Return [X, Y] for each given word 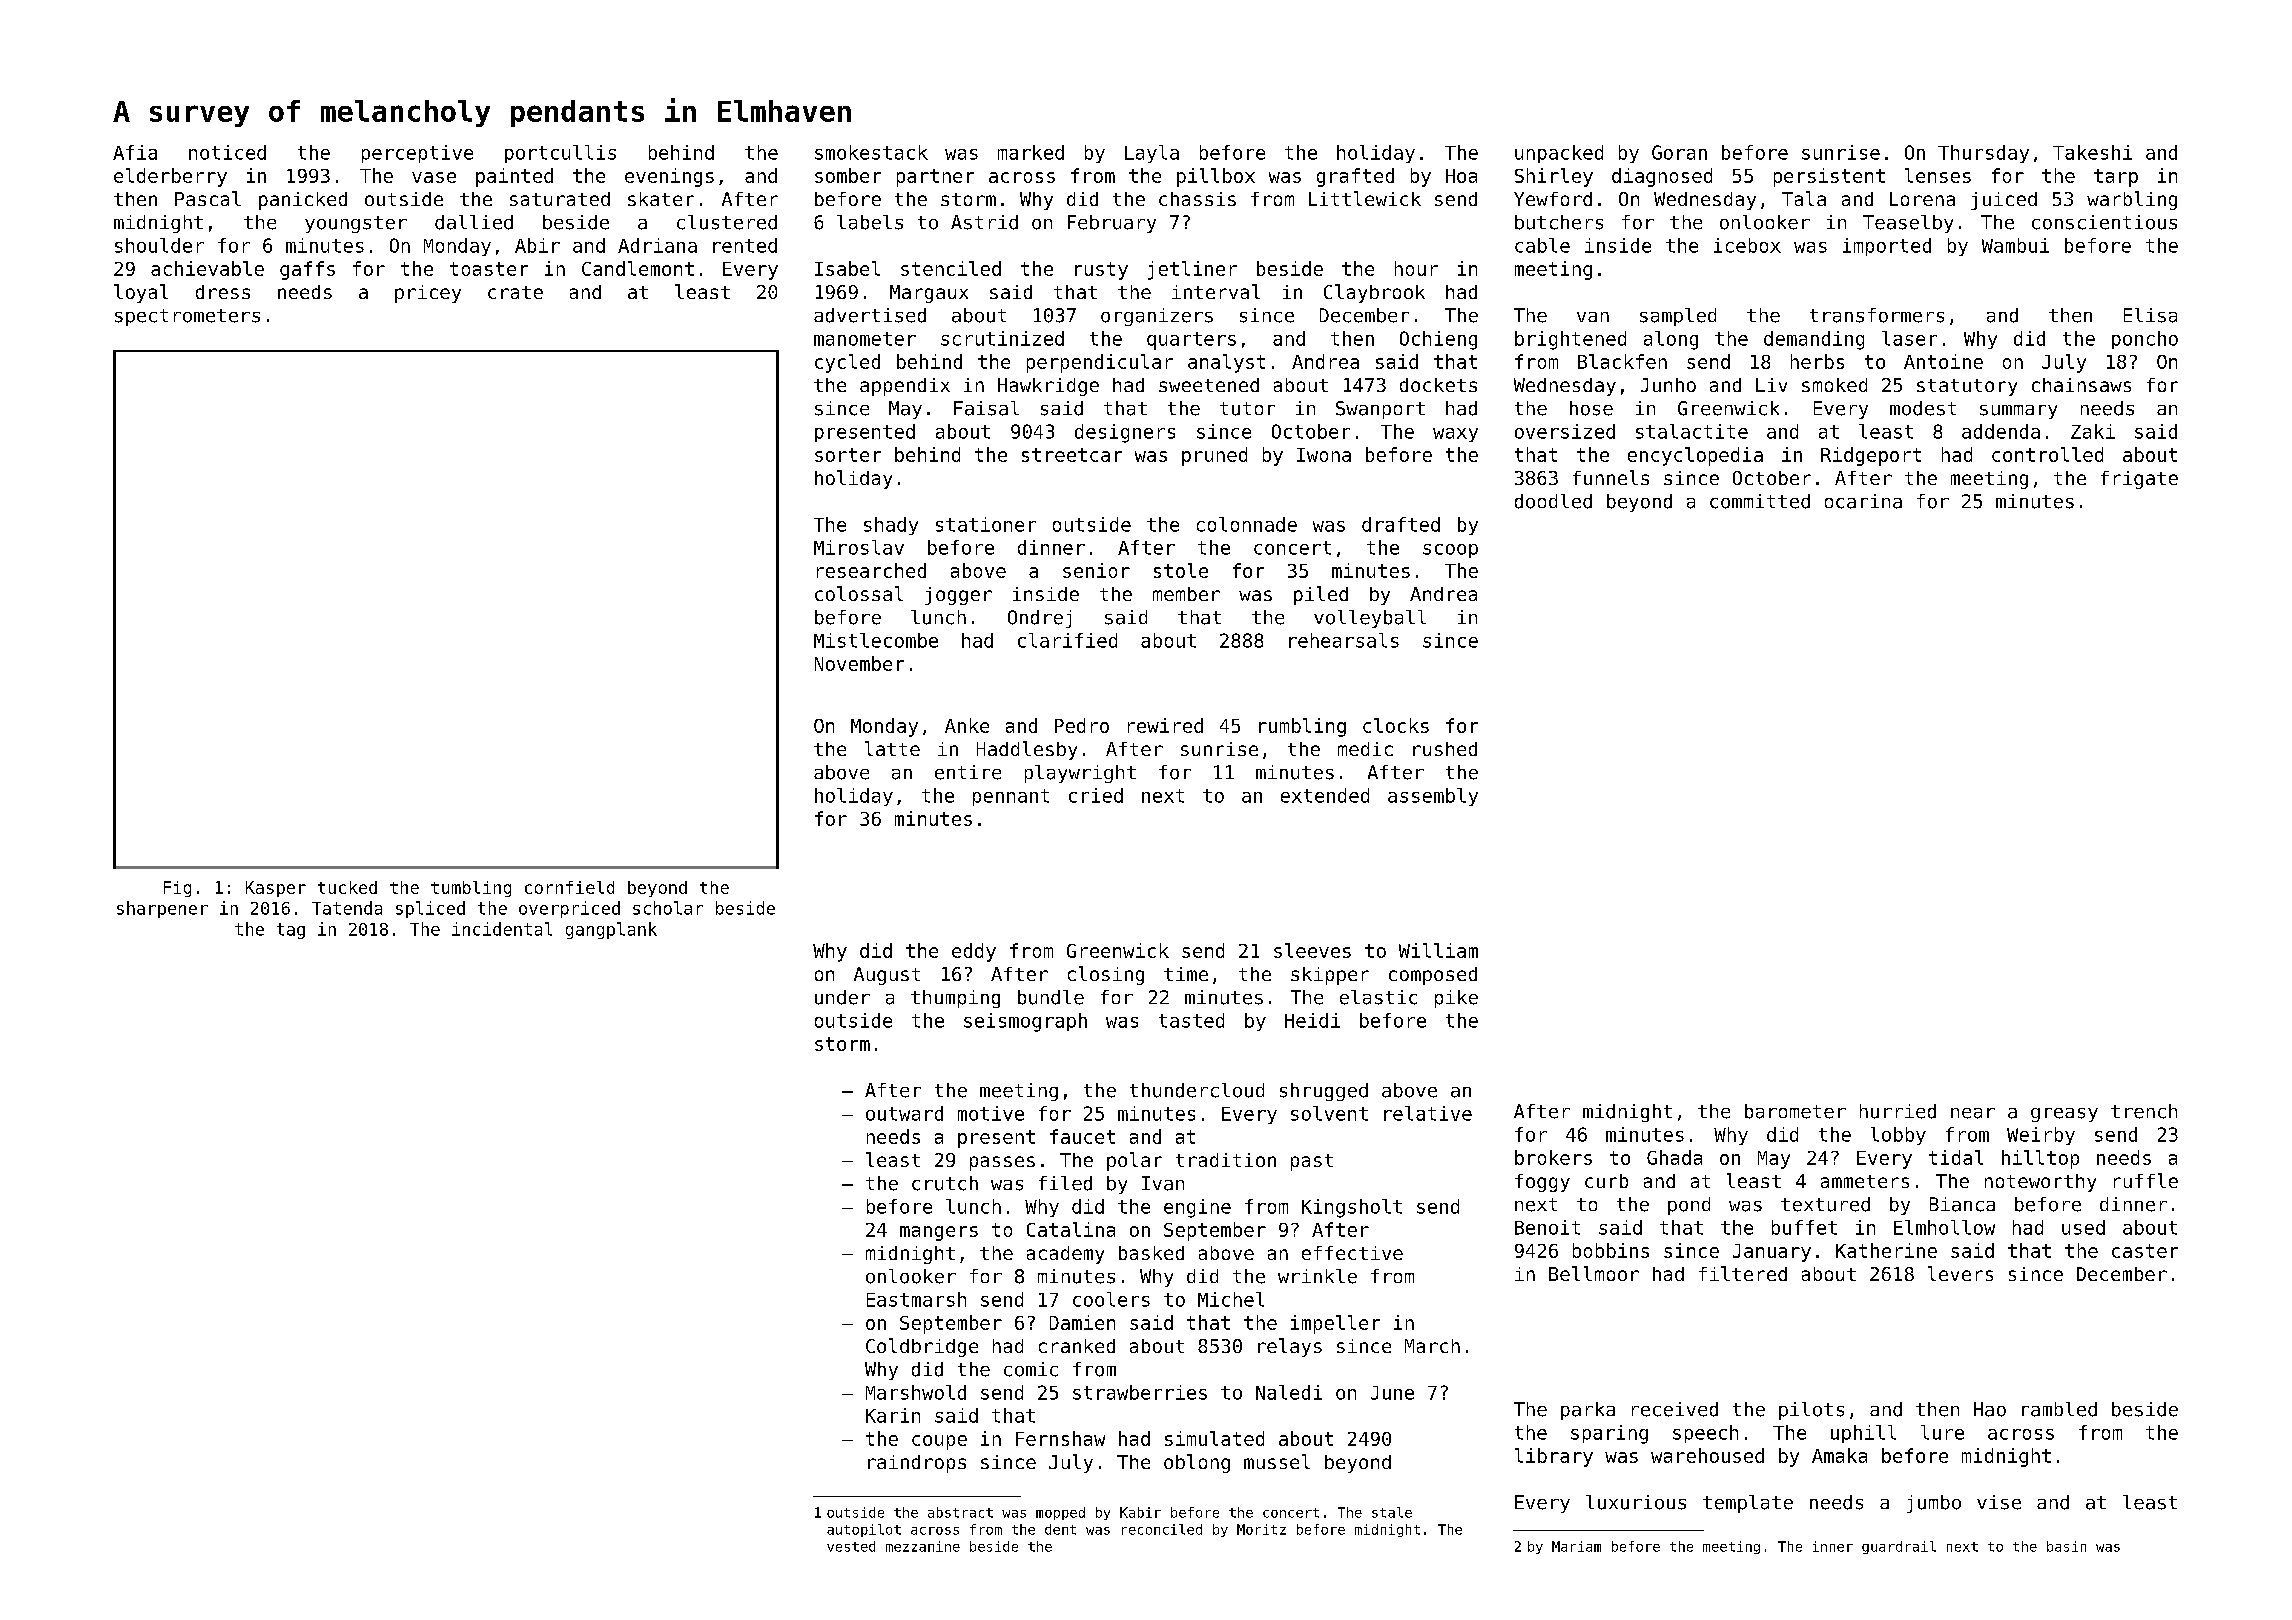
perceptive [417, 154]
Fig [177, 889]
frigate [2139, 480]
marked [1031, 152]
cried [1096, 795]
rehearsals [1344, 640]
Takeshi [2092, 152]
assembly [1433, 797]
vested [851, 1546]
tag [291, 931]
